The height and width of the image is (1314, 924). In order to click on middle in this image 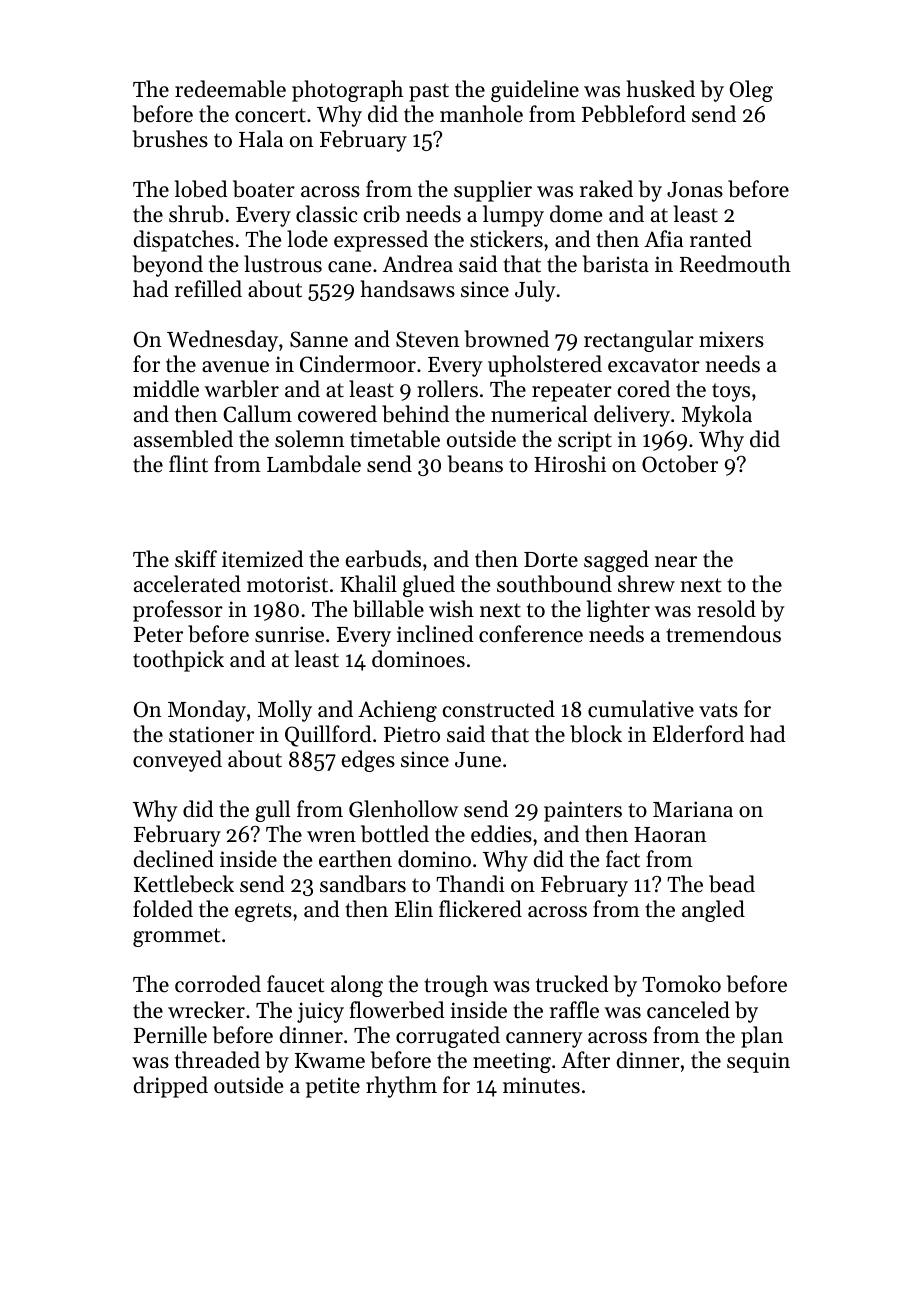, I will do `click(166, 389)`.
